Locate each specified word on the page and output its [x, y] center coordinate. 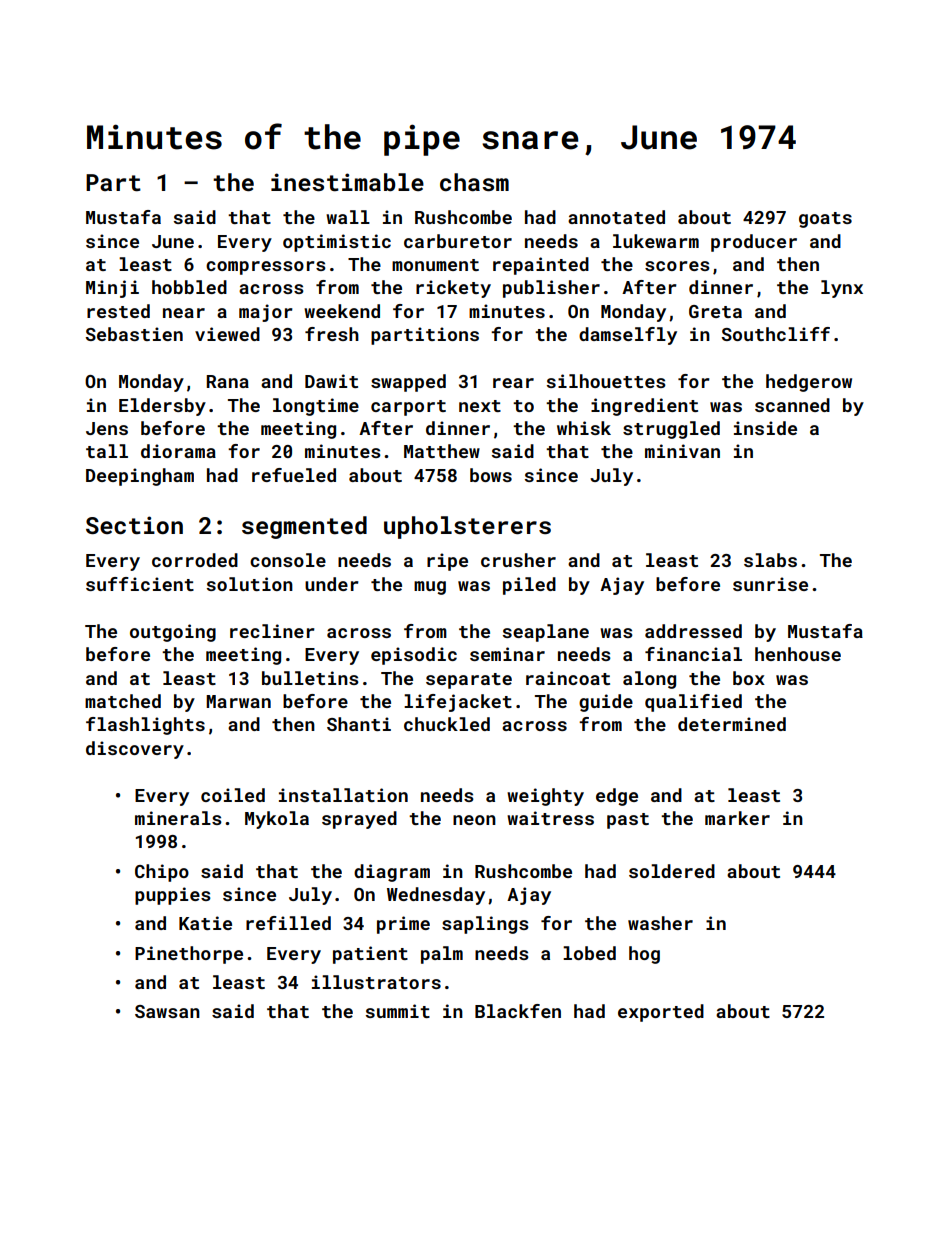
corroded [195, 560]
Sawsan [167, 1011]
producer [754, 243]
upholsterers [467, 527]
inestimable [347, 182]
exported [661, 1013]
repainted [541, 266]
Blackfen [518, 1011]
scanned [792, 405]
